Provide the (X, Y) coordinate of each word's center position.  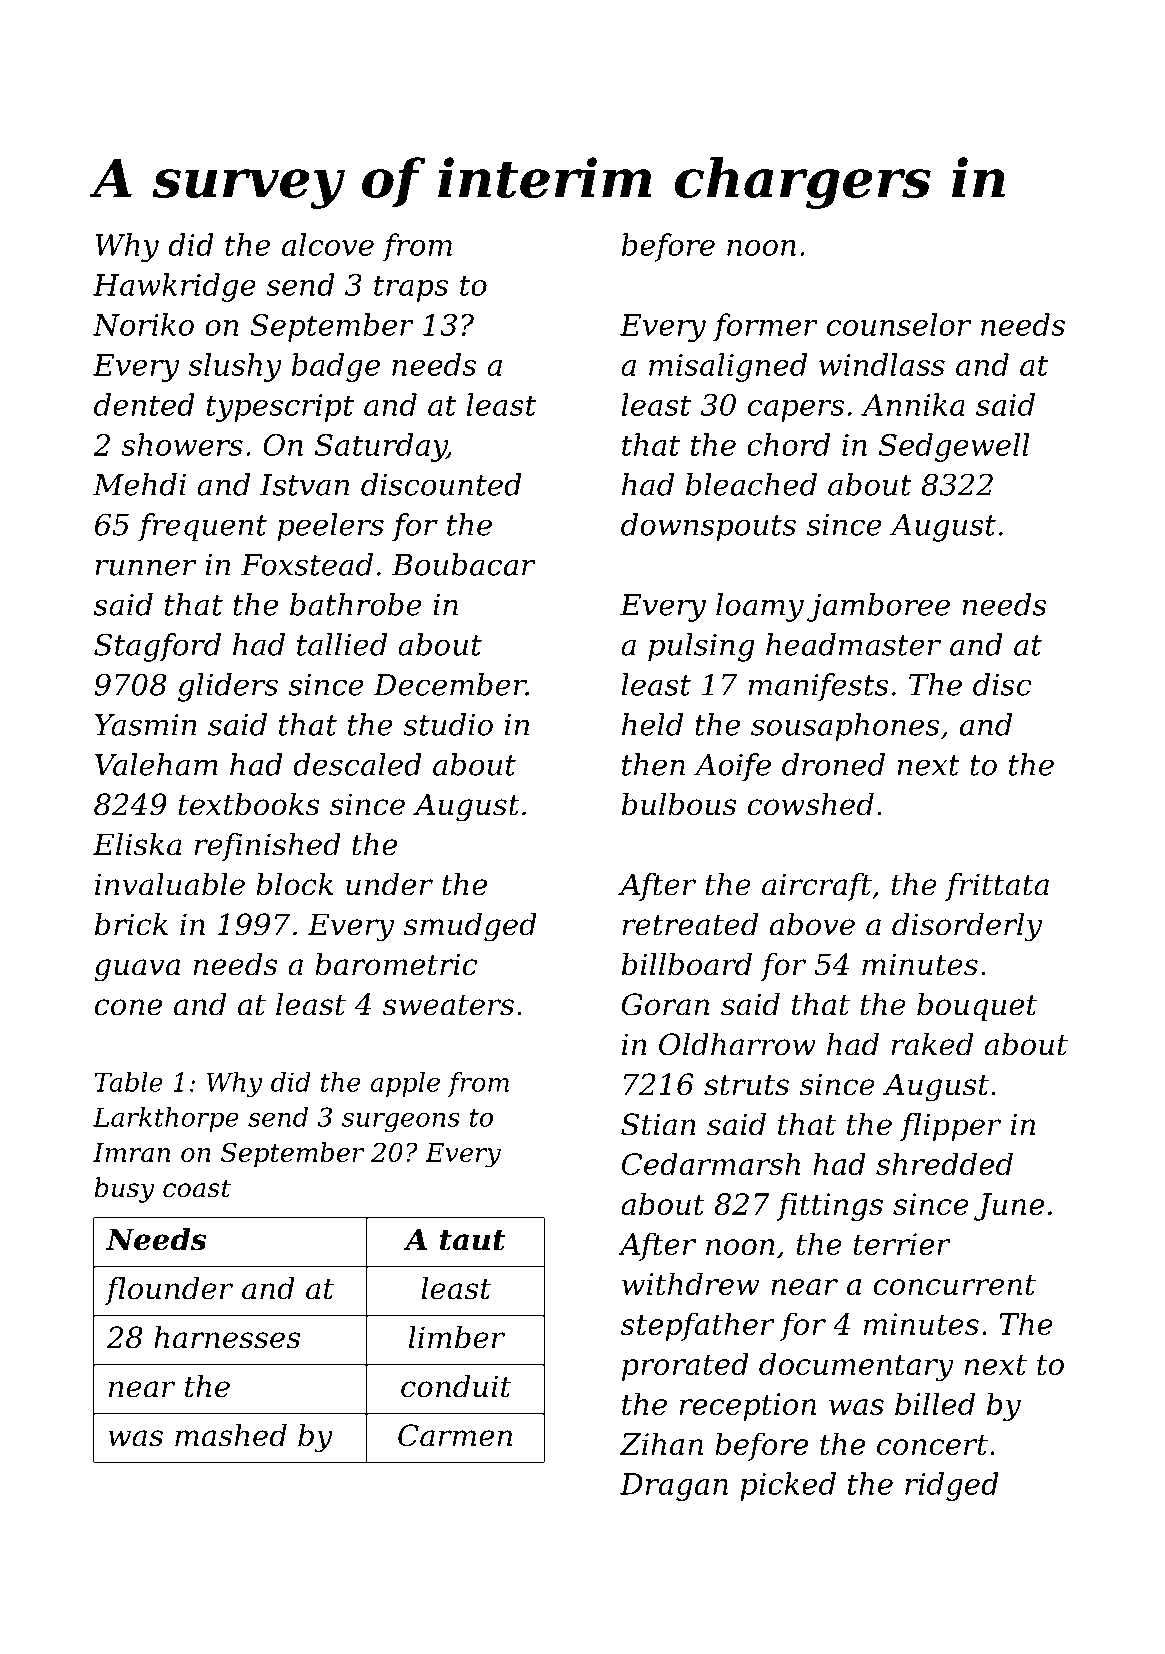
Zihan (661, 1443)
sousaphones (845, 727)
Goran (665, 1004)
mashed (231, 1435)
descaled (357, 764)
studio (448, 724)
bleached (751, 484)
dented (144, 404)
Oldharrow (737, 1044)
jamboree (878, 607)
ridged (952, 1486)
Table (129, 1082)
